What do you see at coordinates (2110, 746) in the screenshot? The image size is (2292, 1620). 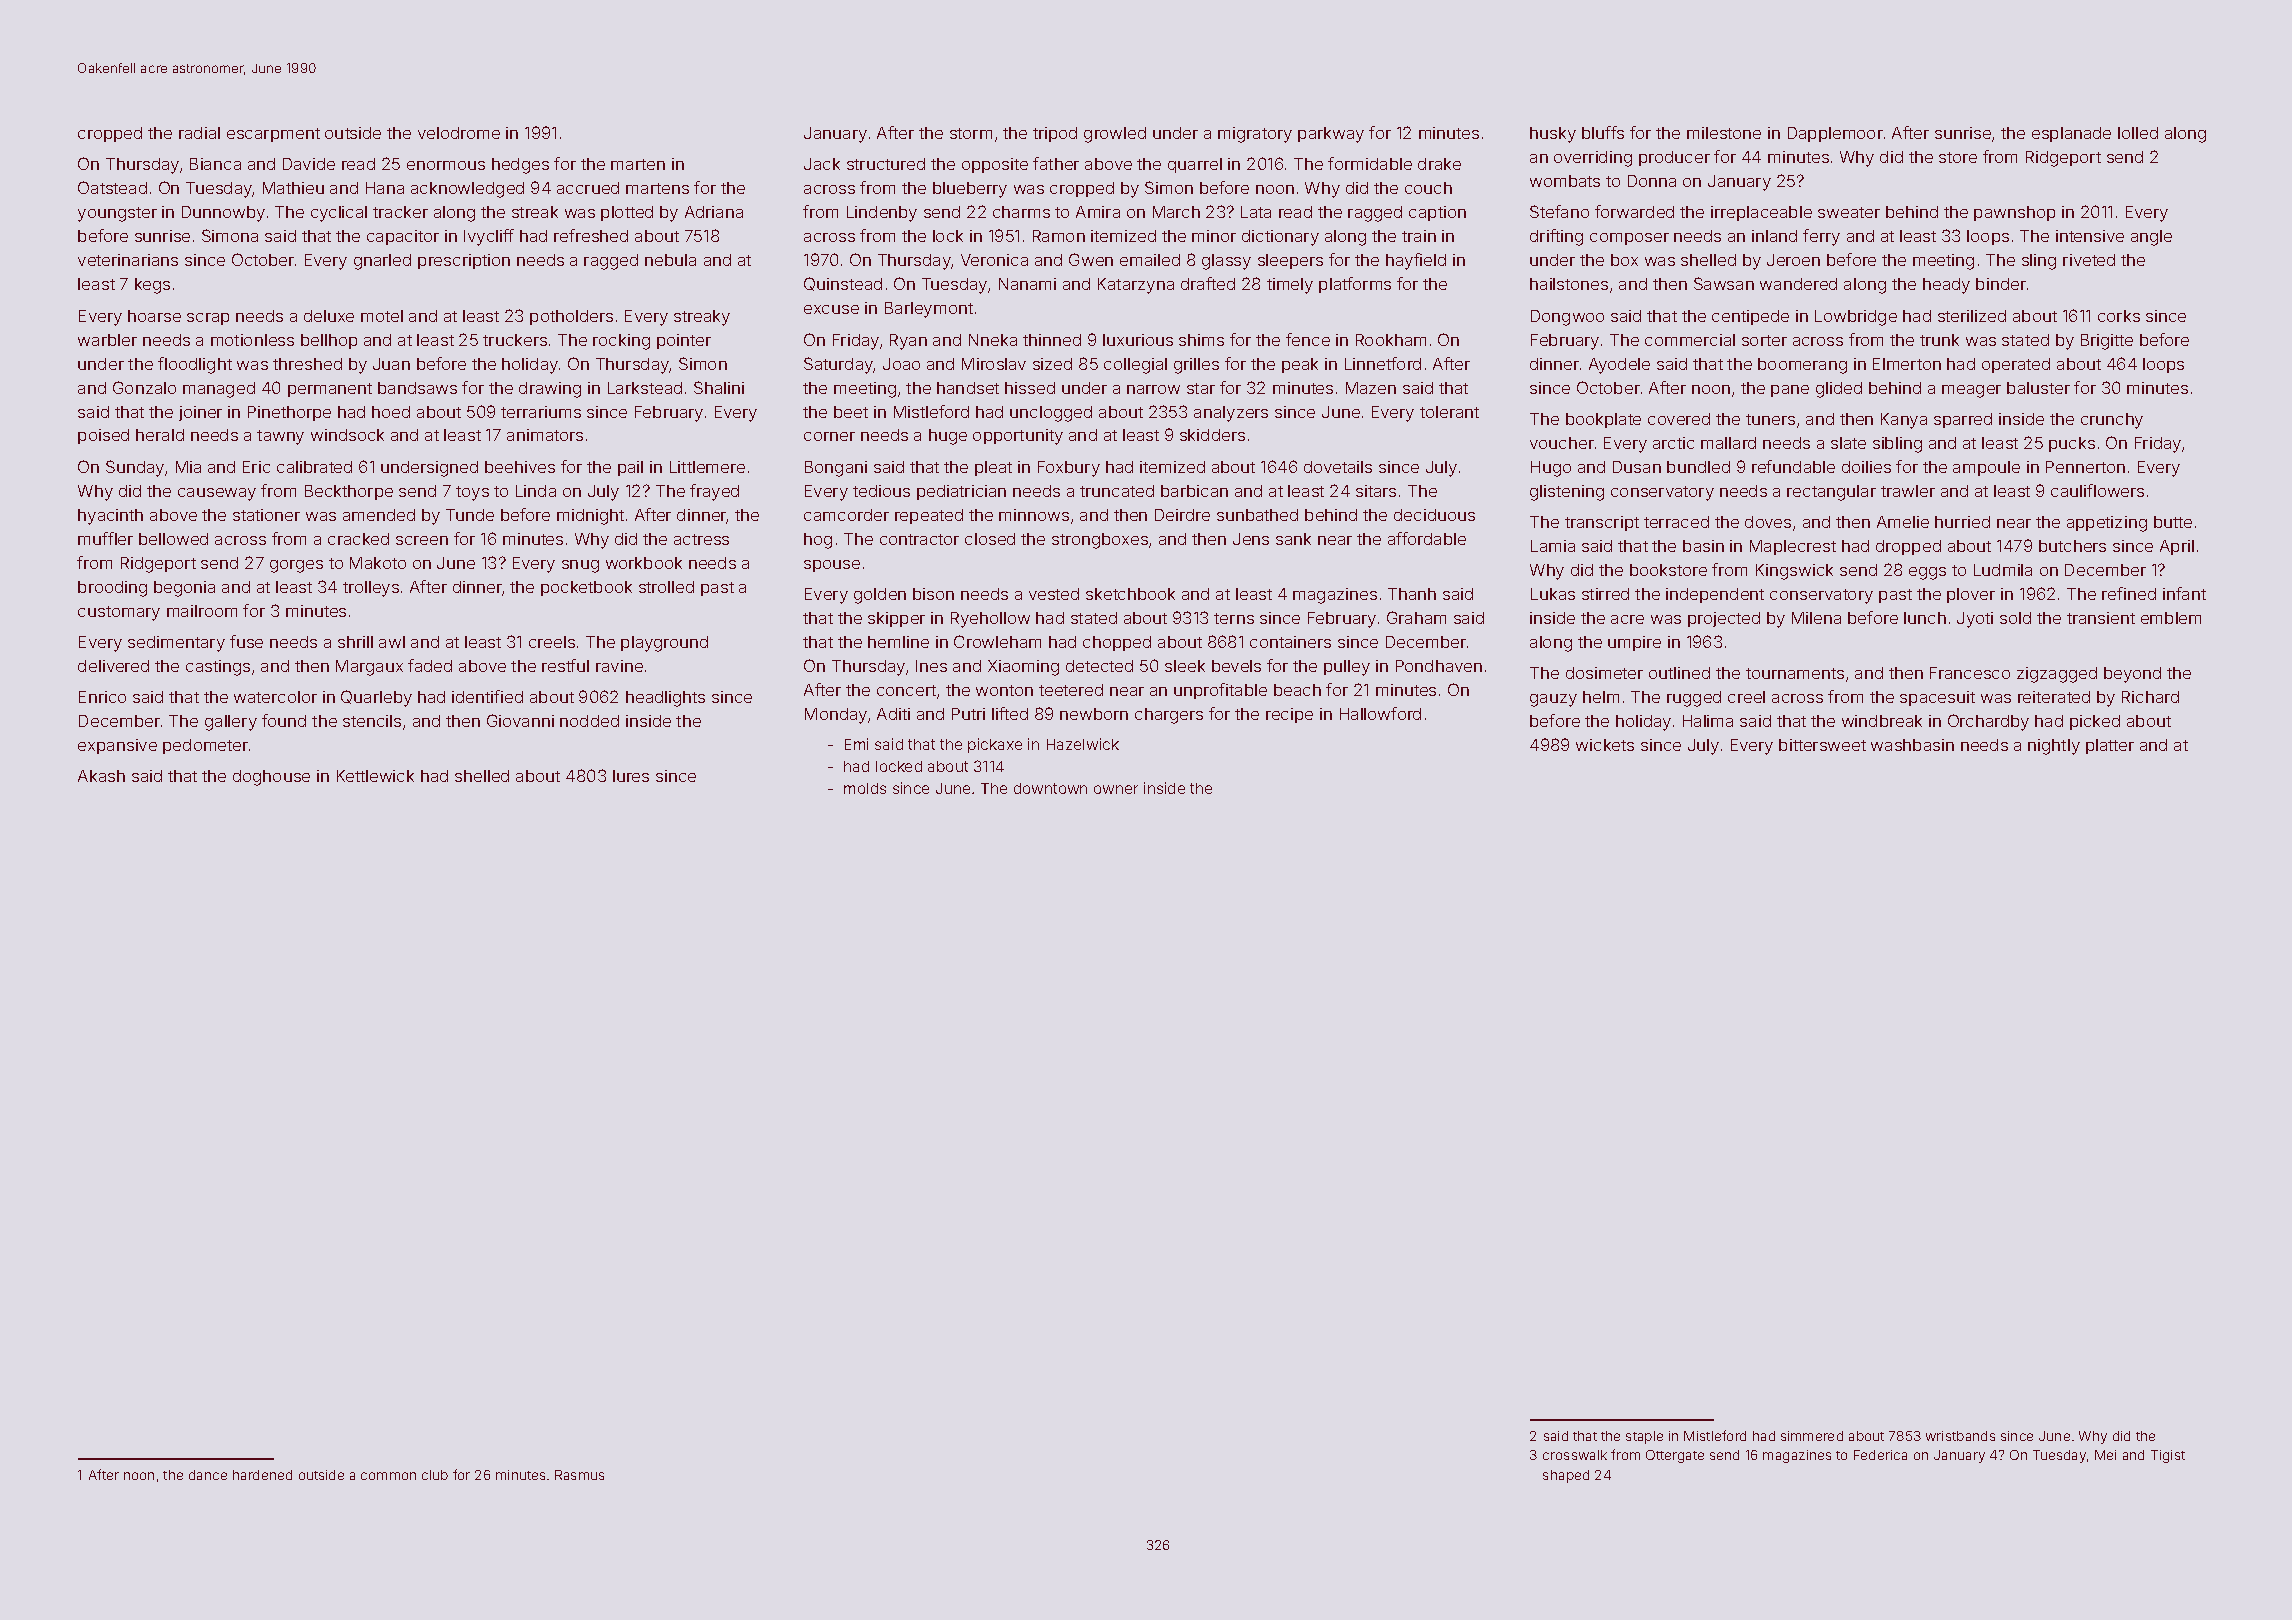 I see `platter` at bounding box center [2110, 746].
